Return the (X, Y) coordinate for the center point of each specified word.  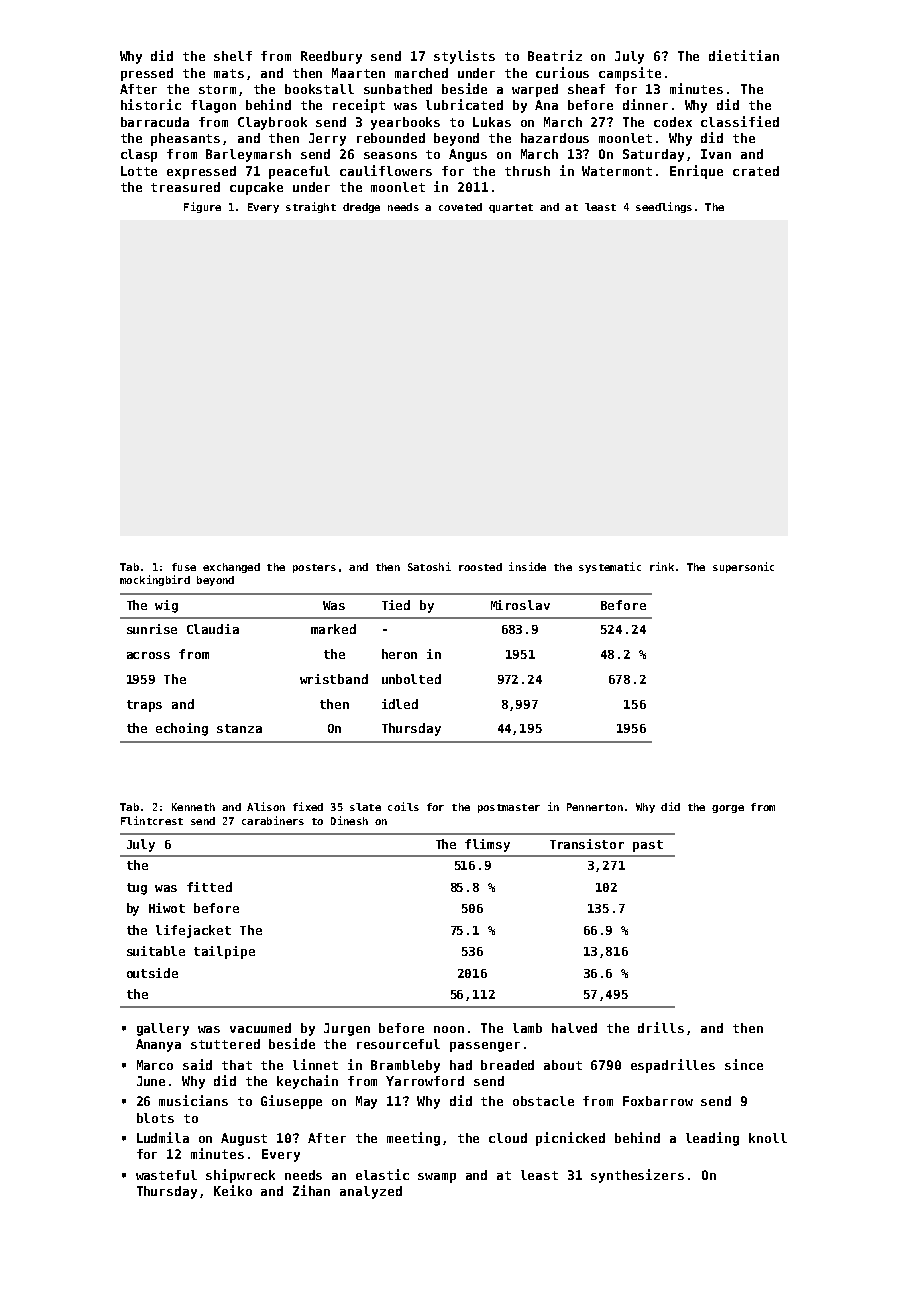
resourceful (398, 1044)
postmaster (509, 808)
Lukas (492, 122)
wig (166, 606)
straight (311, 207)
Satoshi (429, 566)
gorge (728, 809)
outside (152, 973)
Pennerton (595, 807)
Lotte (139, 171)
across (148, 655)
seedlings (664, 207)
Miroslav (520, 605)
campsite (630, 74)
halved (574, 1028)
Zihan (311, 1190)
